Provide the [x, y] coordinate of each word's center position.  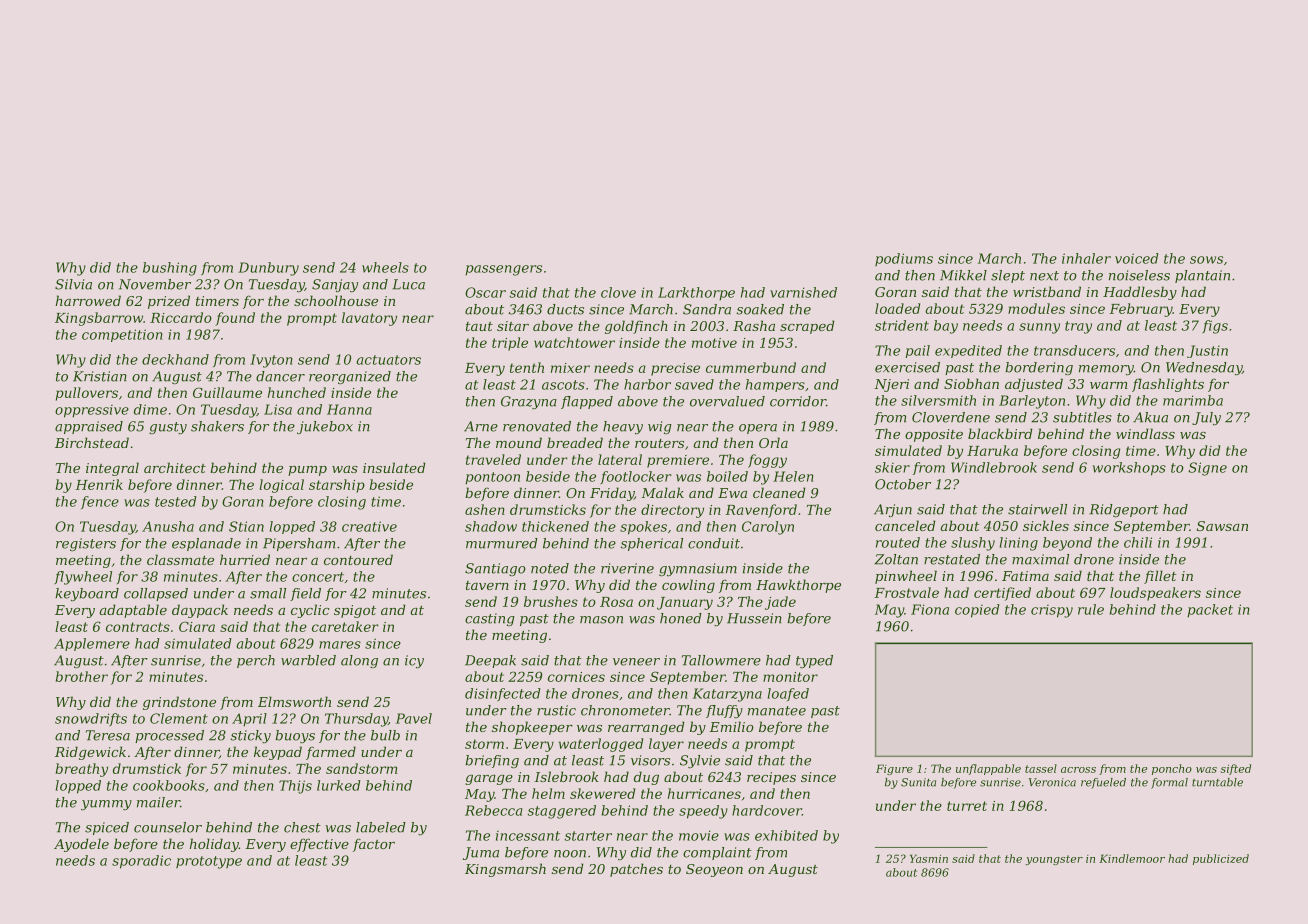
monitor [790, 677]
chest [302, 827]
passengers [503, 270]
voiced [1137, 258]
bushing [170, 269]
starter [588, 836]
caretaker [345, 626]
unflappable [988, 769]
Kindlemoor [1132, 858]
